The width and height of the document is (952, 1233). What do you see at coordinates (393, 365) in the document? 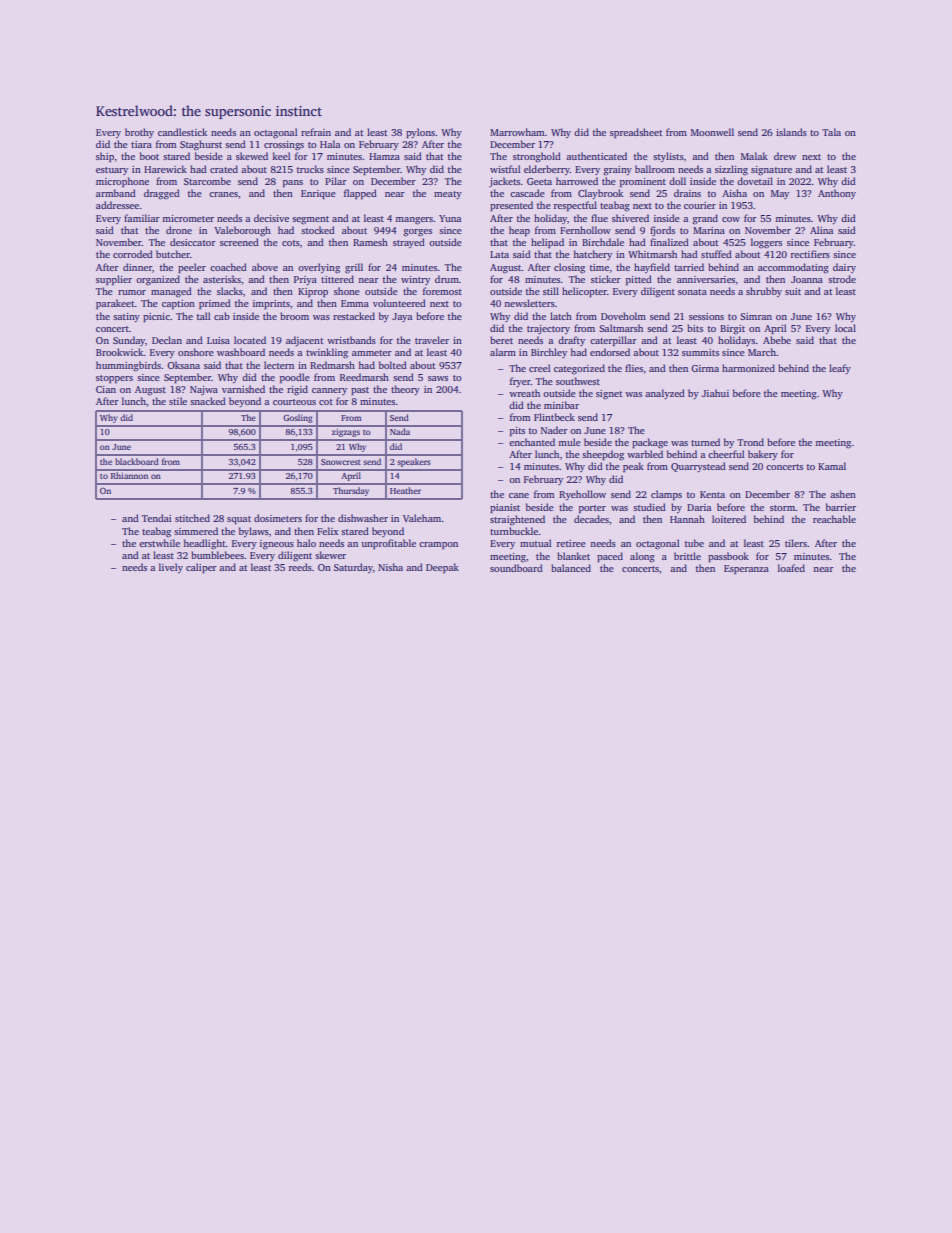
I see `bolted` at bounding box center [393, 365].
